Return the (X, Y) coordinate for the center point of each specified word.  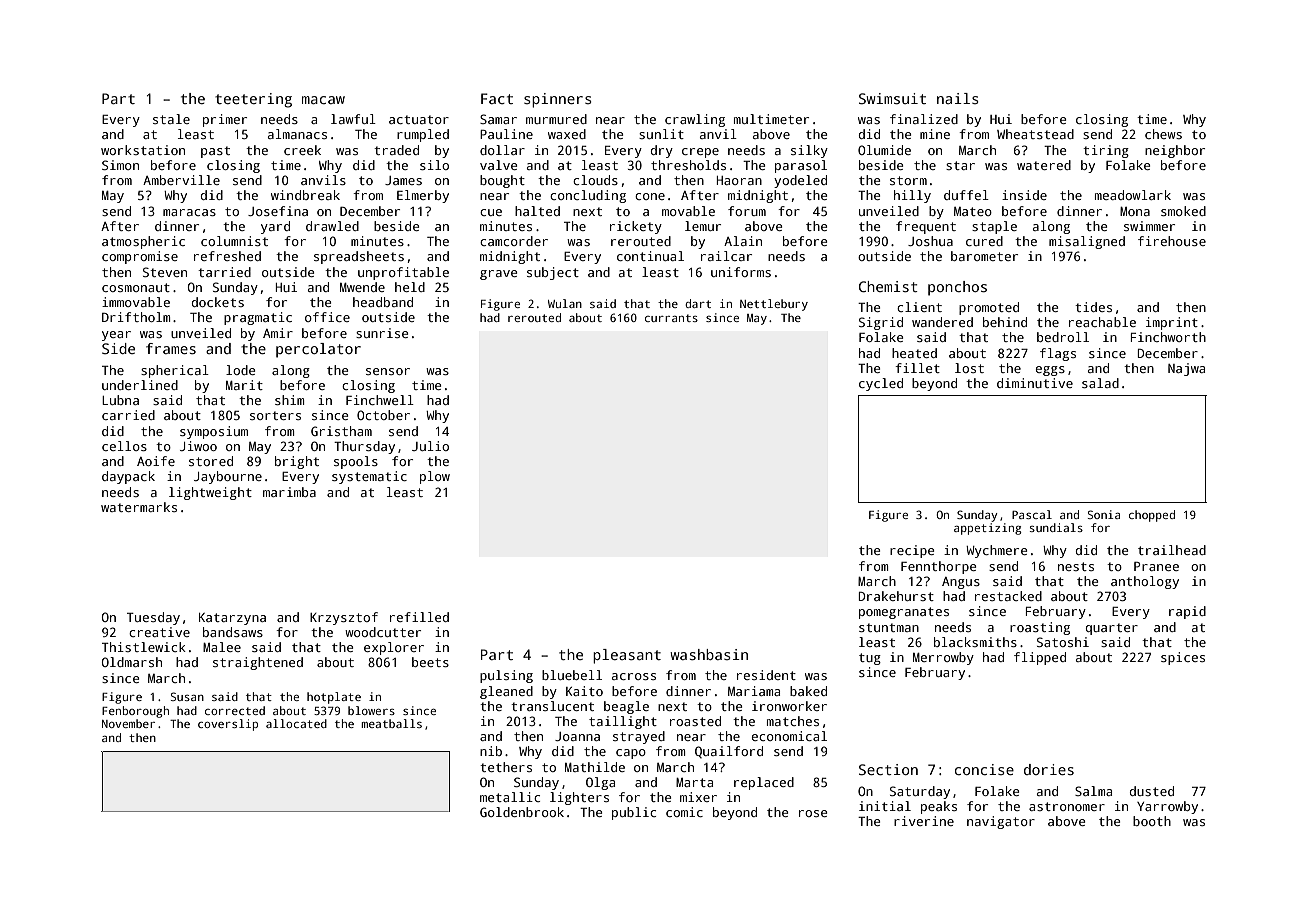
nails (958, 98)
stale (171, 119)
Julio (430, 446)
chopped (1152, 516)
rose (813, 813)
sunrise (382, 333)
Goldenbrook (522, 812)
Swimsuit (892, 98)
